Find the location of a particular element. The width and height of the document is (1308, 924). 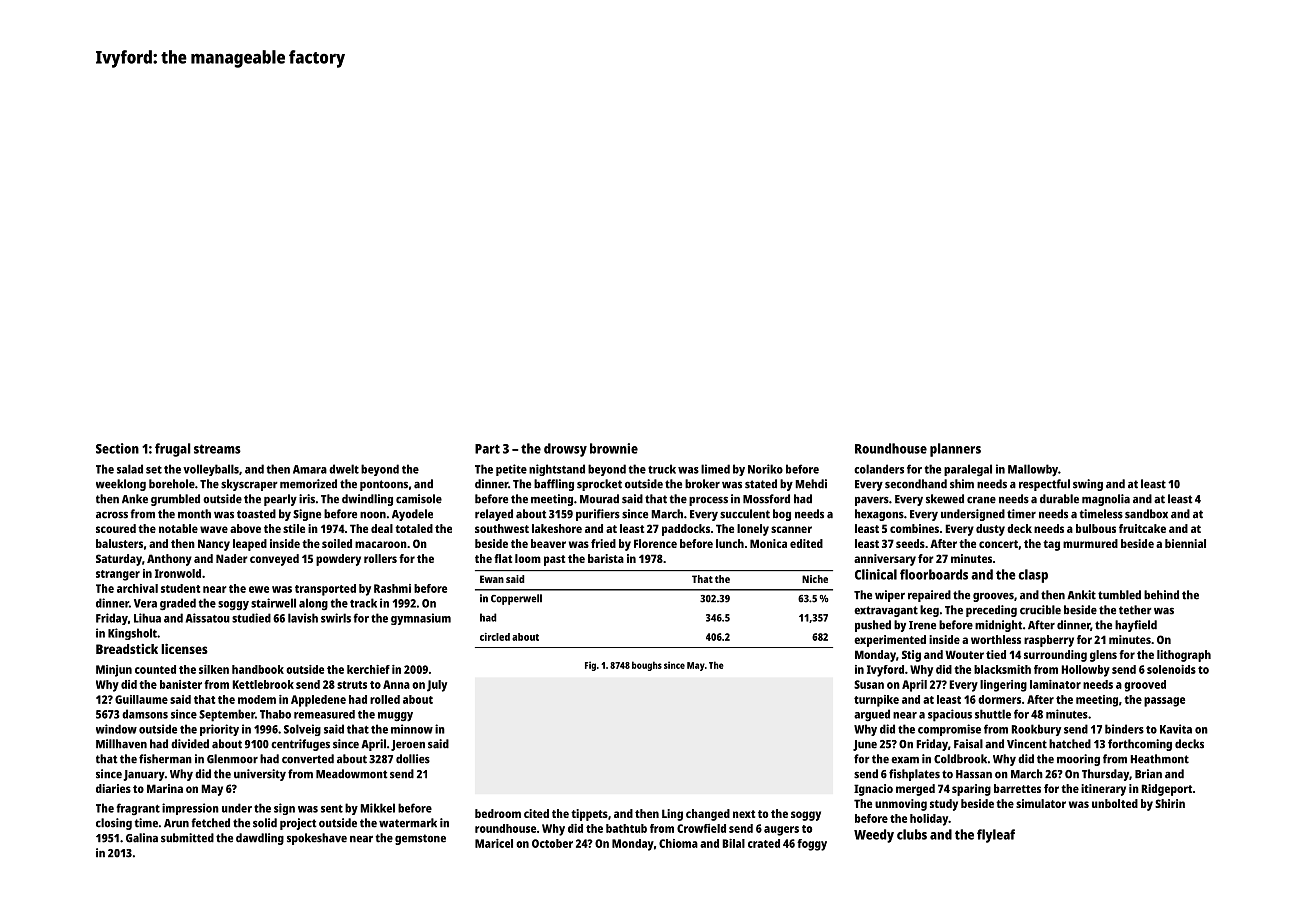

Anna is located at coordinates (396, 684).
